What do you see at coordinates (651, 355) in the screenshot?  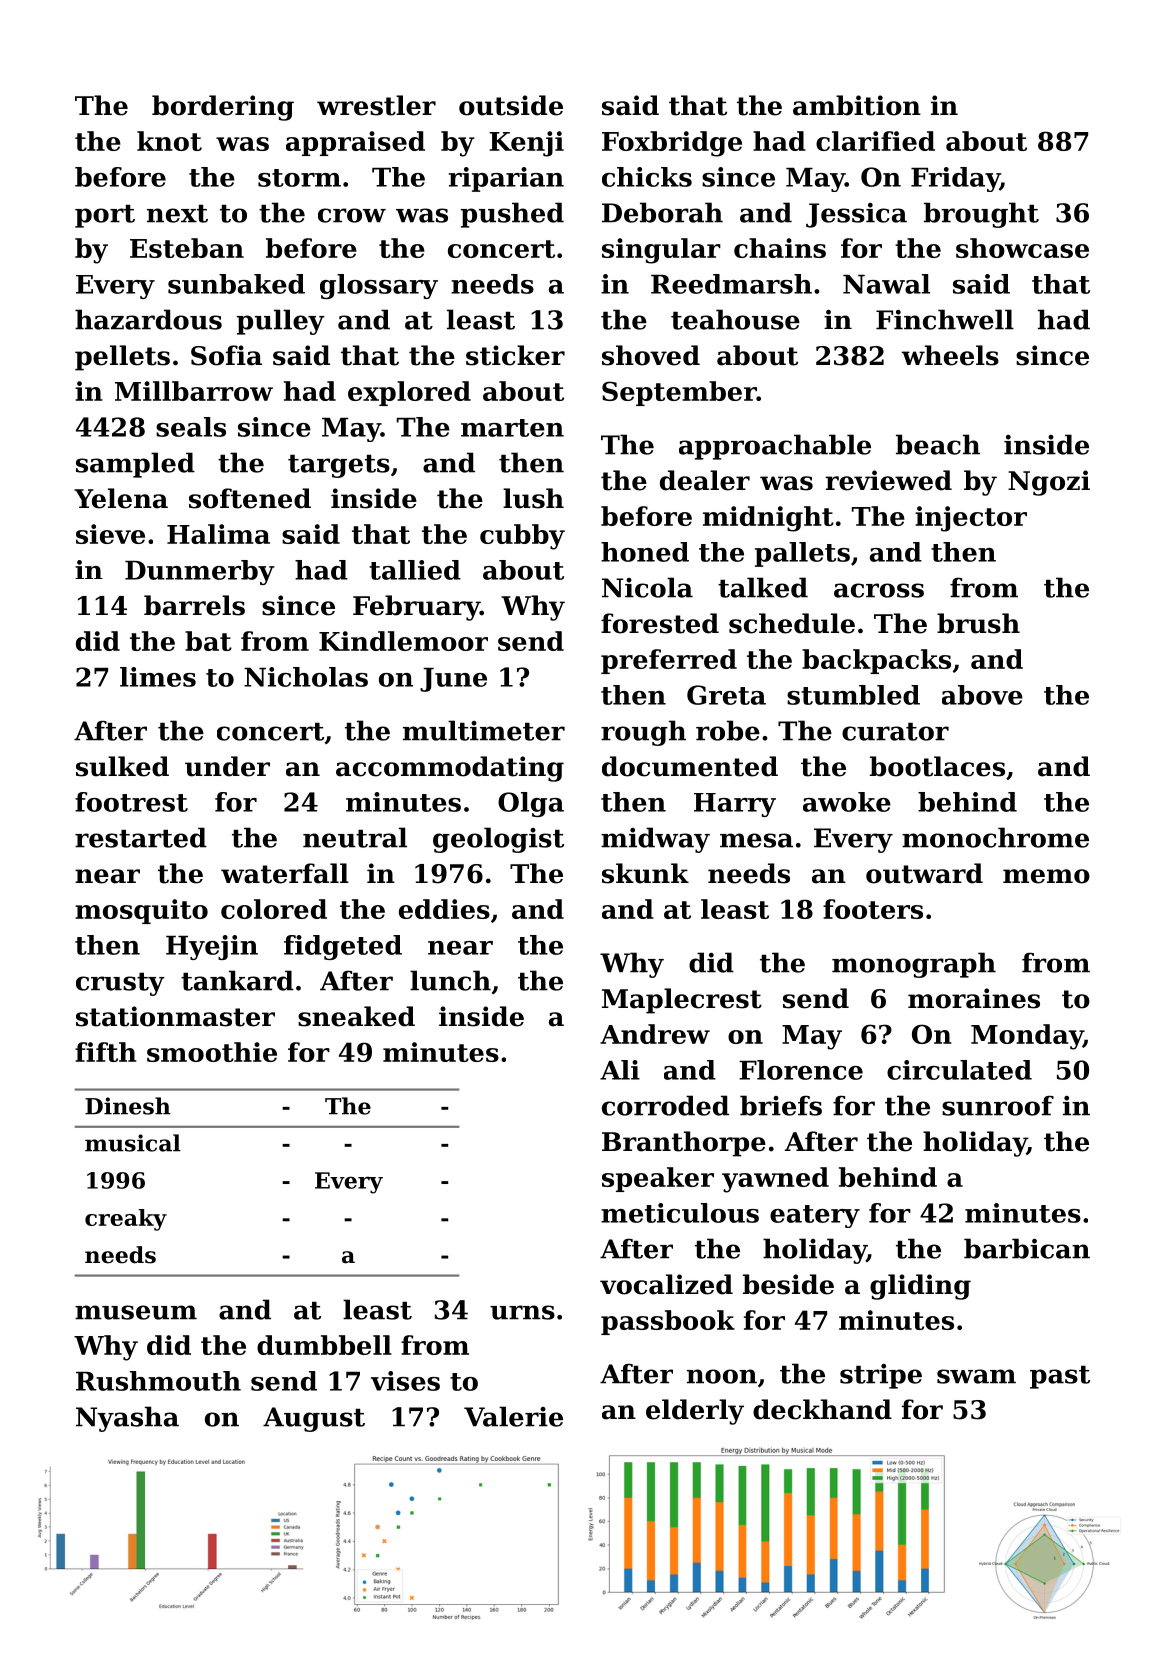 I see `shoved` at bounding box center [651, 355].
